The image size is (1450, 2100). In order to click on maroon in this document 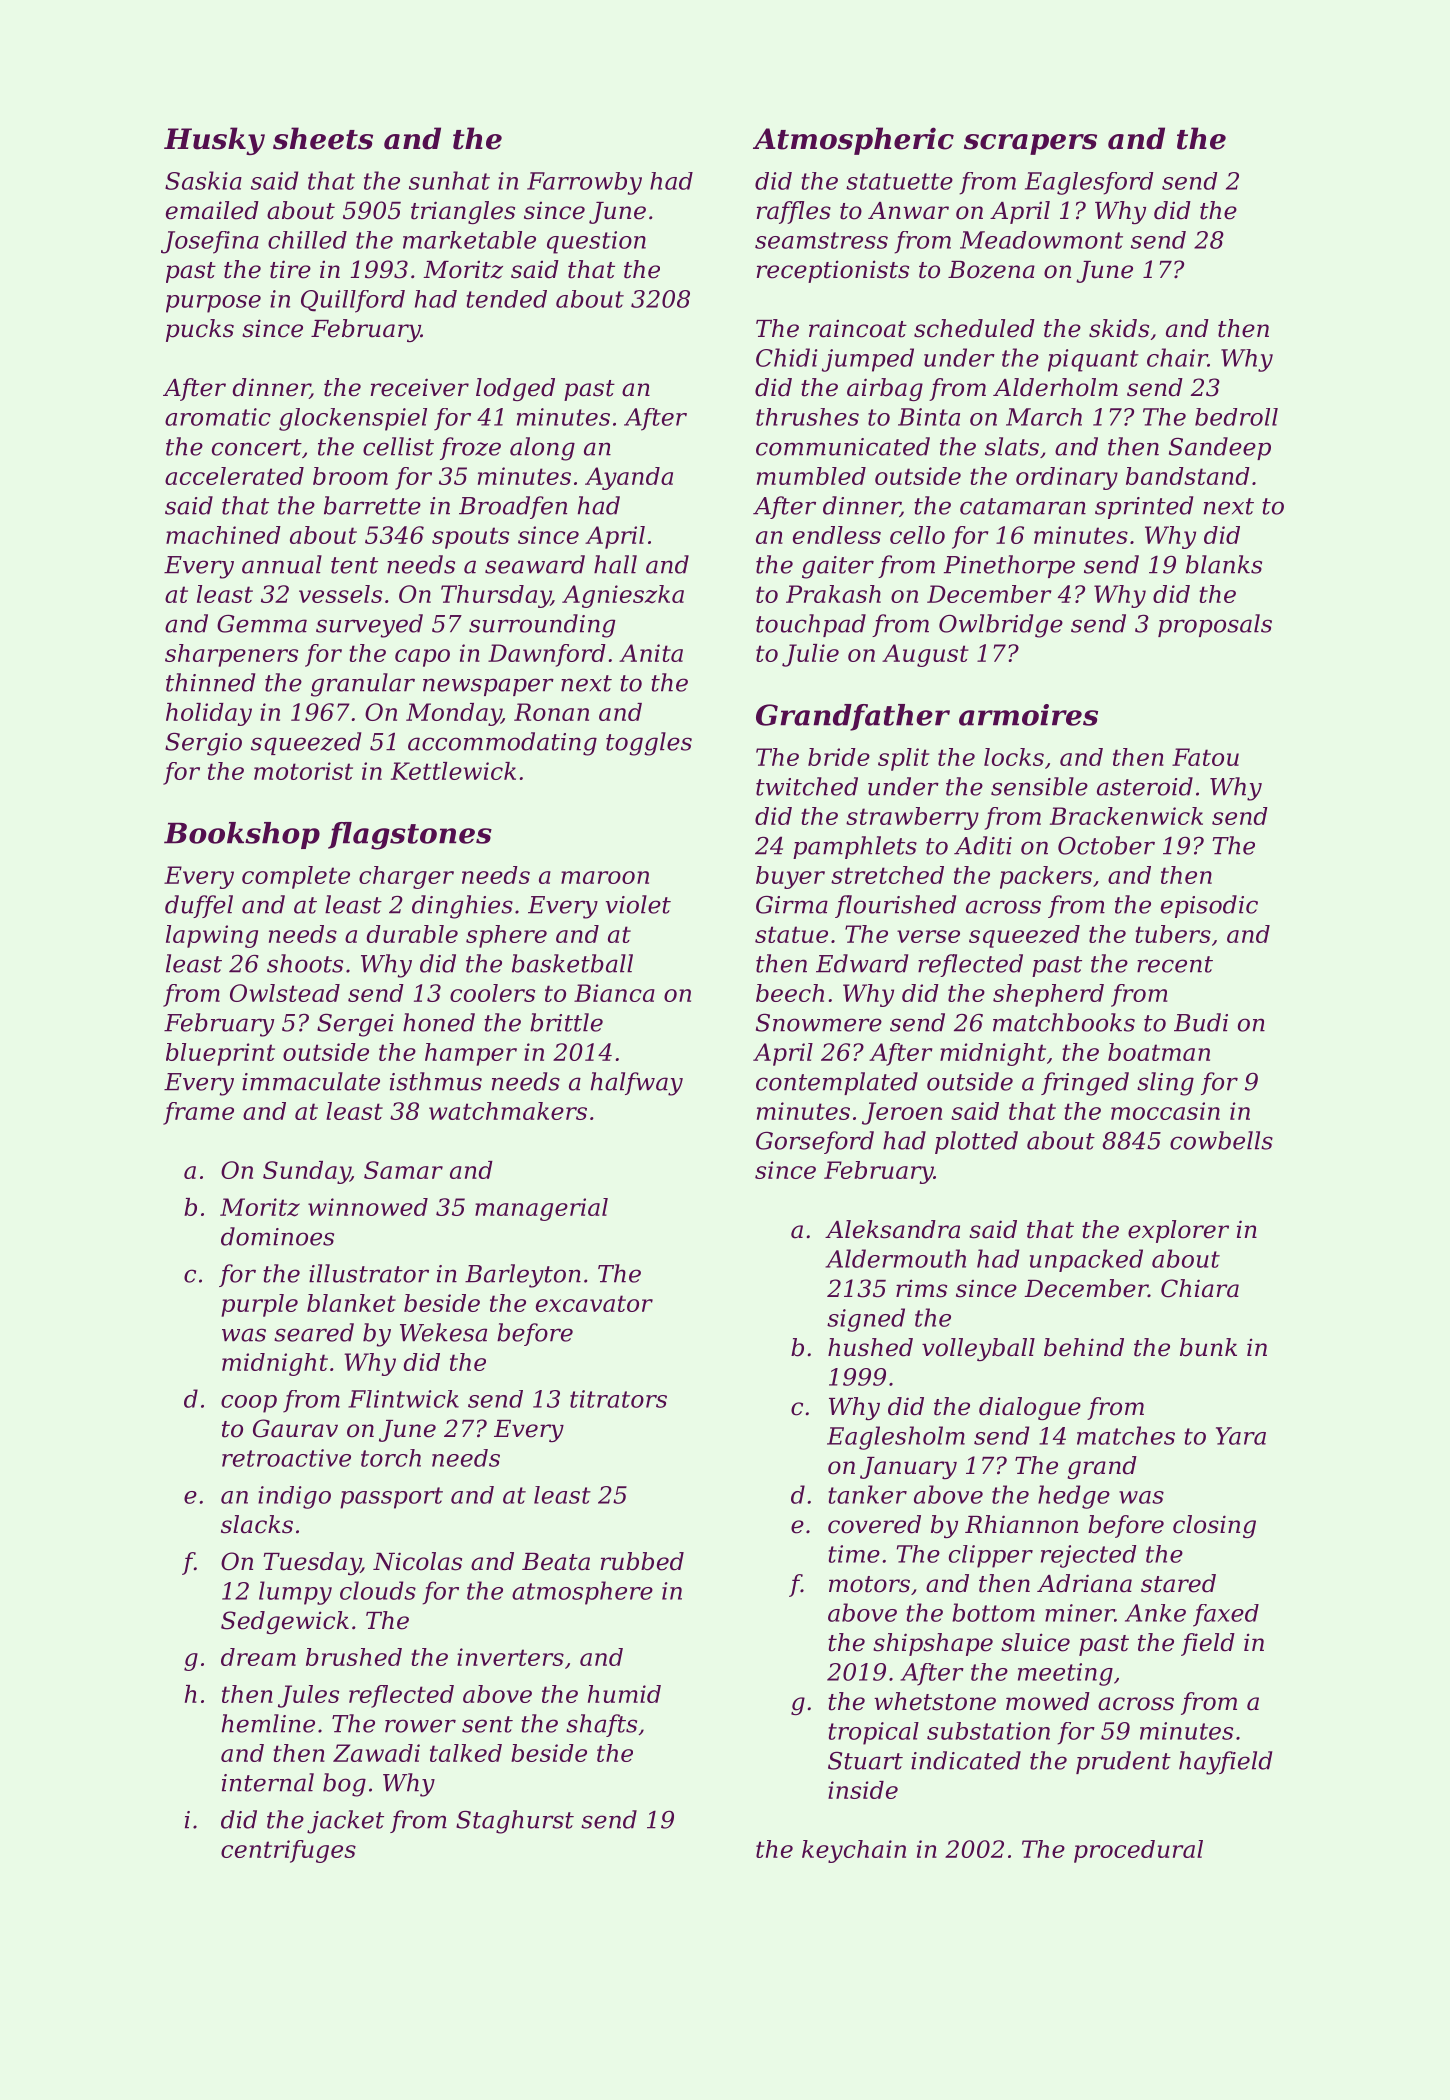, I will do `click(605, 877)`.
